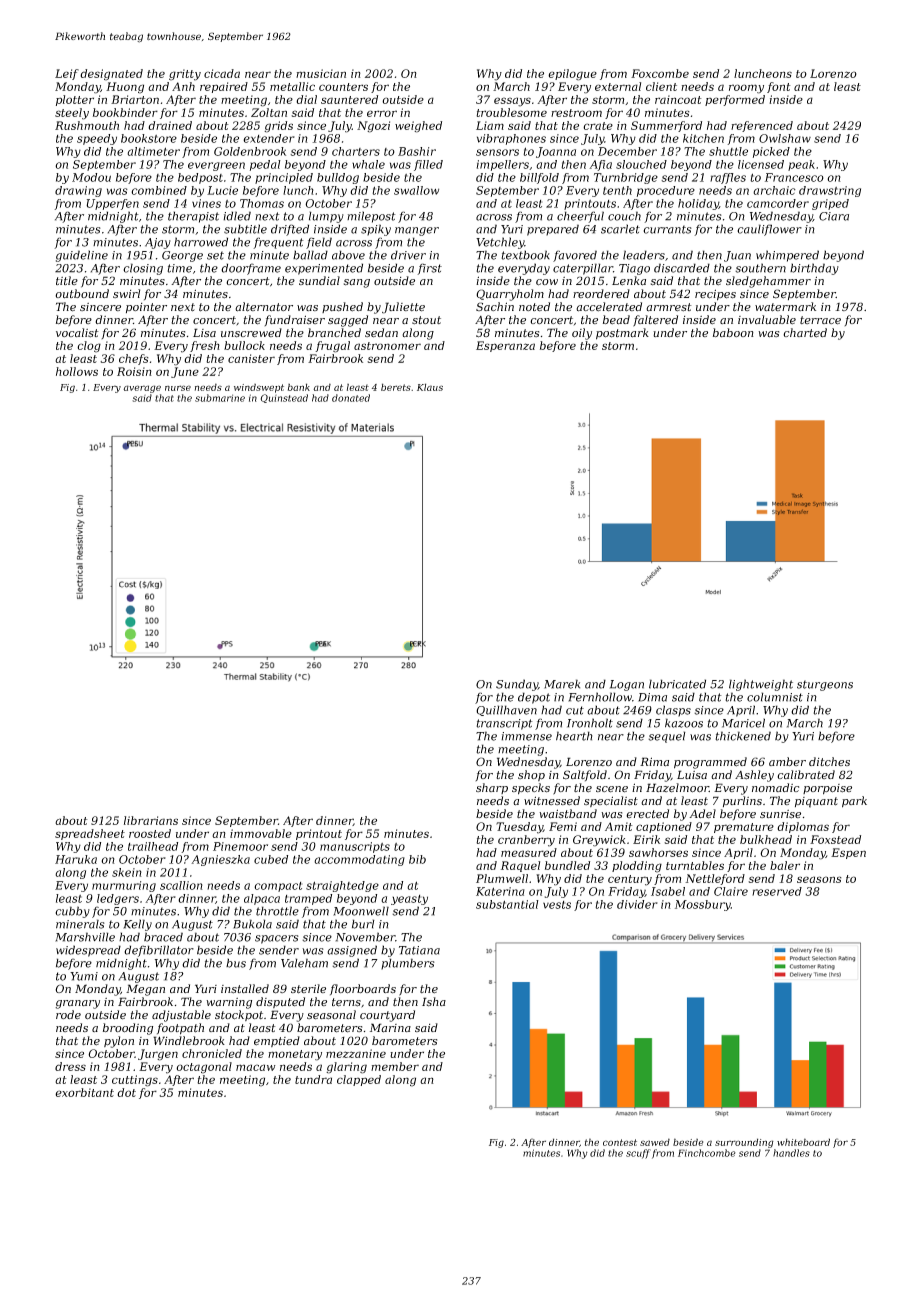 This screenshot has width=924, height=1308. Describe the element at coordinates (506, 710) in the screenshot. I see `Quillhaven` at that location.
